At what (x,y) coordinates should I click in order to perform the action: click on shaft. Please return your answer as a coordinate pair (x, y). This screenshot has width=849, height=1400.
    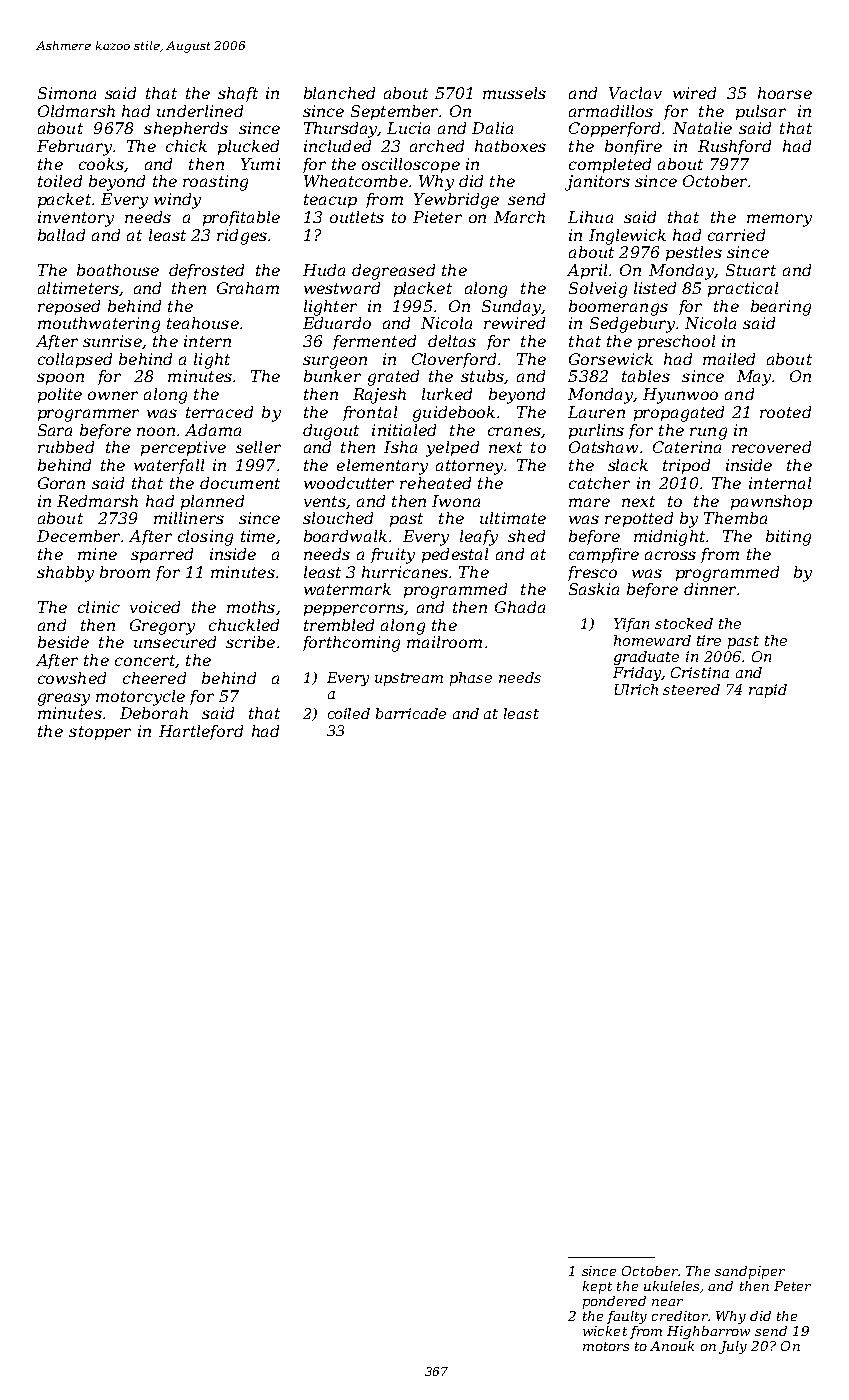
    Looking at the image, I should click on (238, 94).
